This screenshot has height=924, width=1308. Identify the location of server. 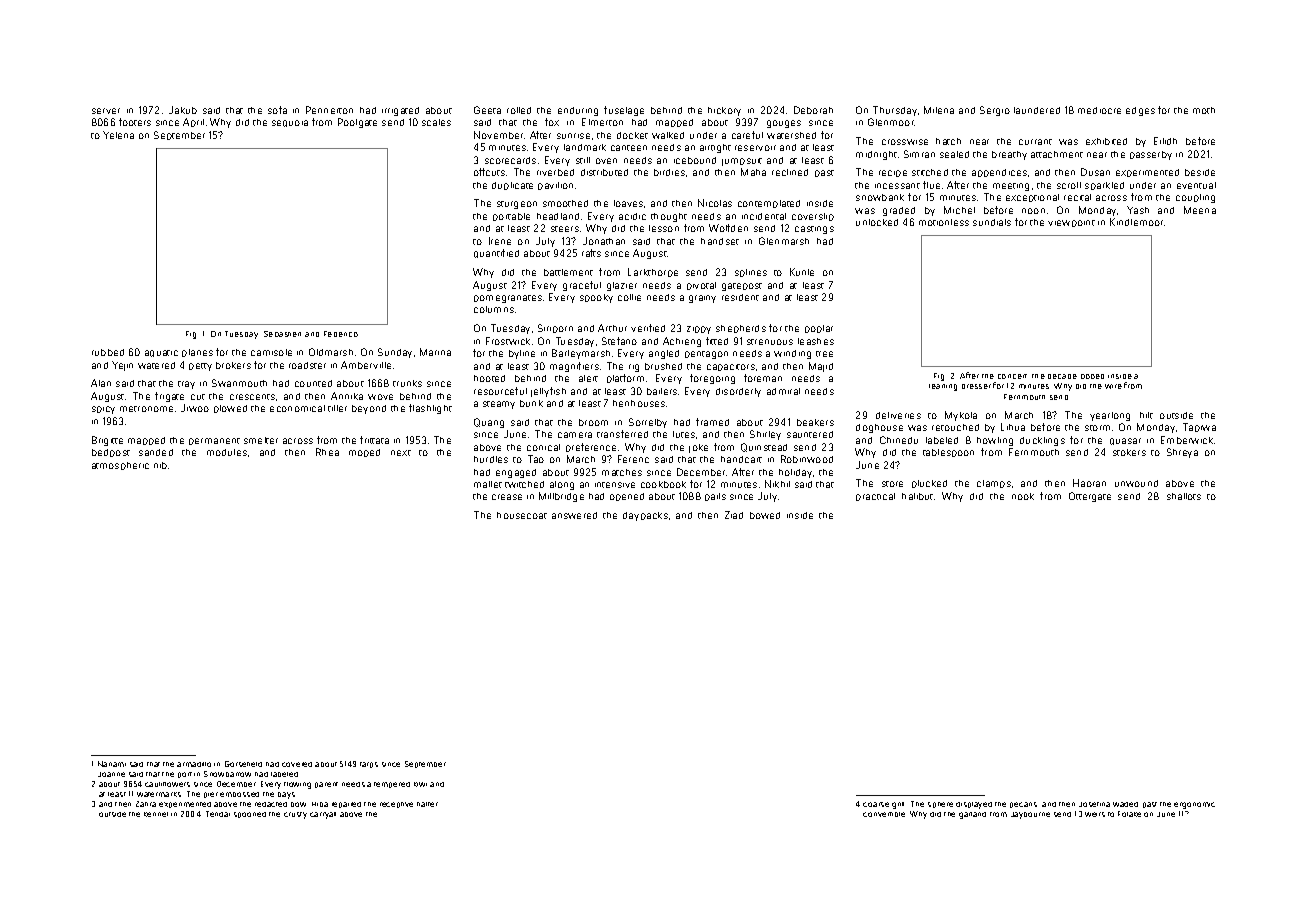
(106, 111).
